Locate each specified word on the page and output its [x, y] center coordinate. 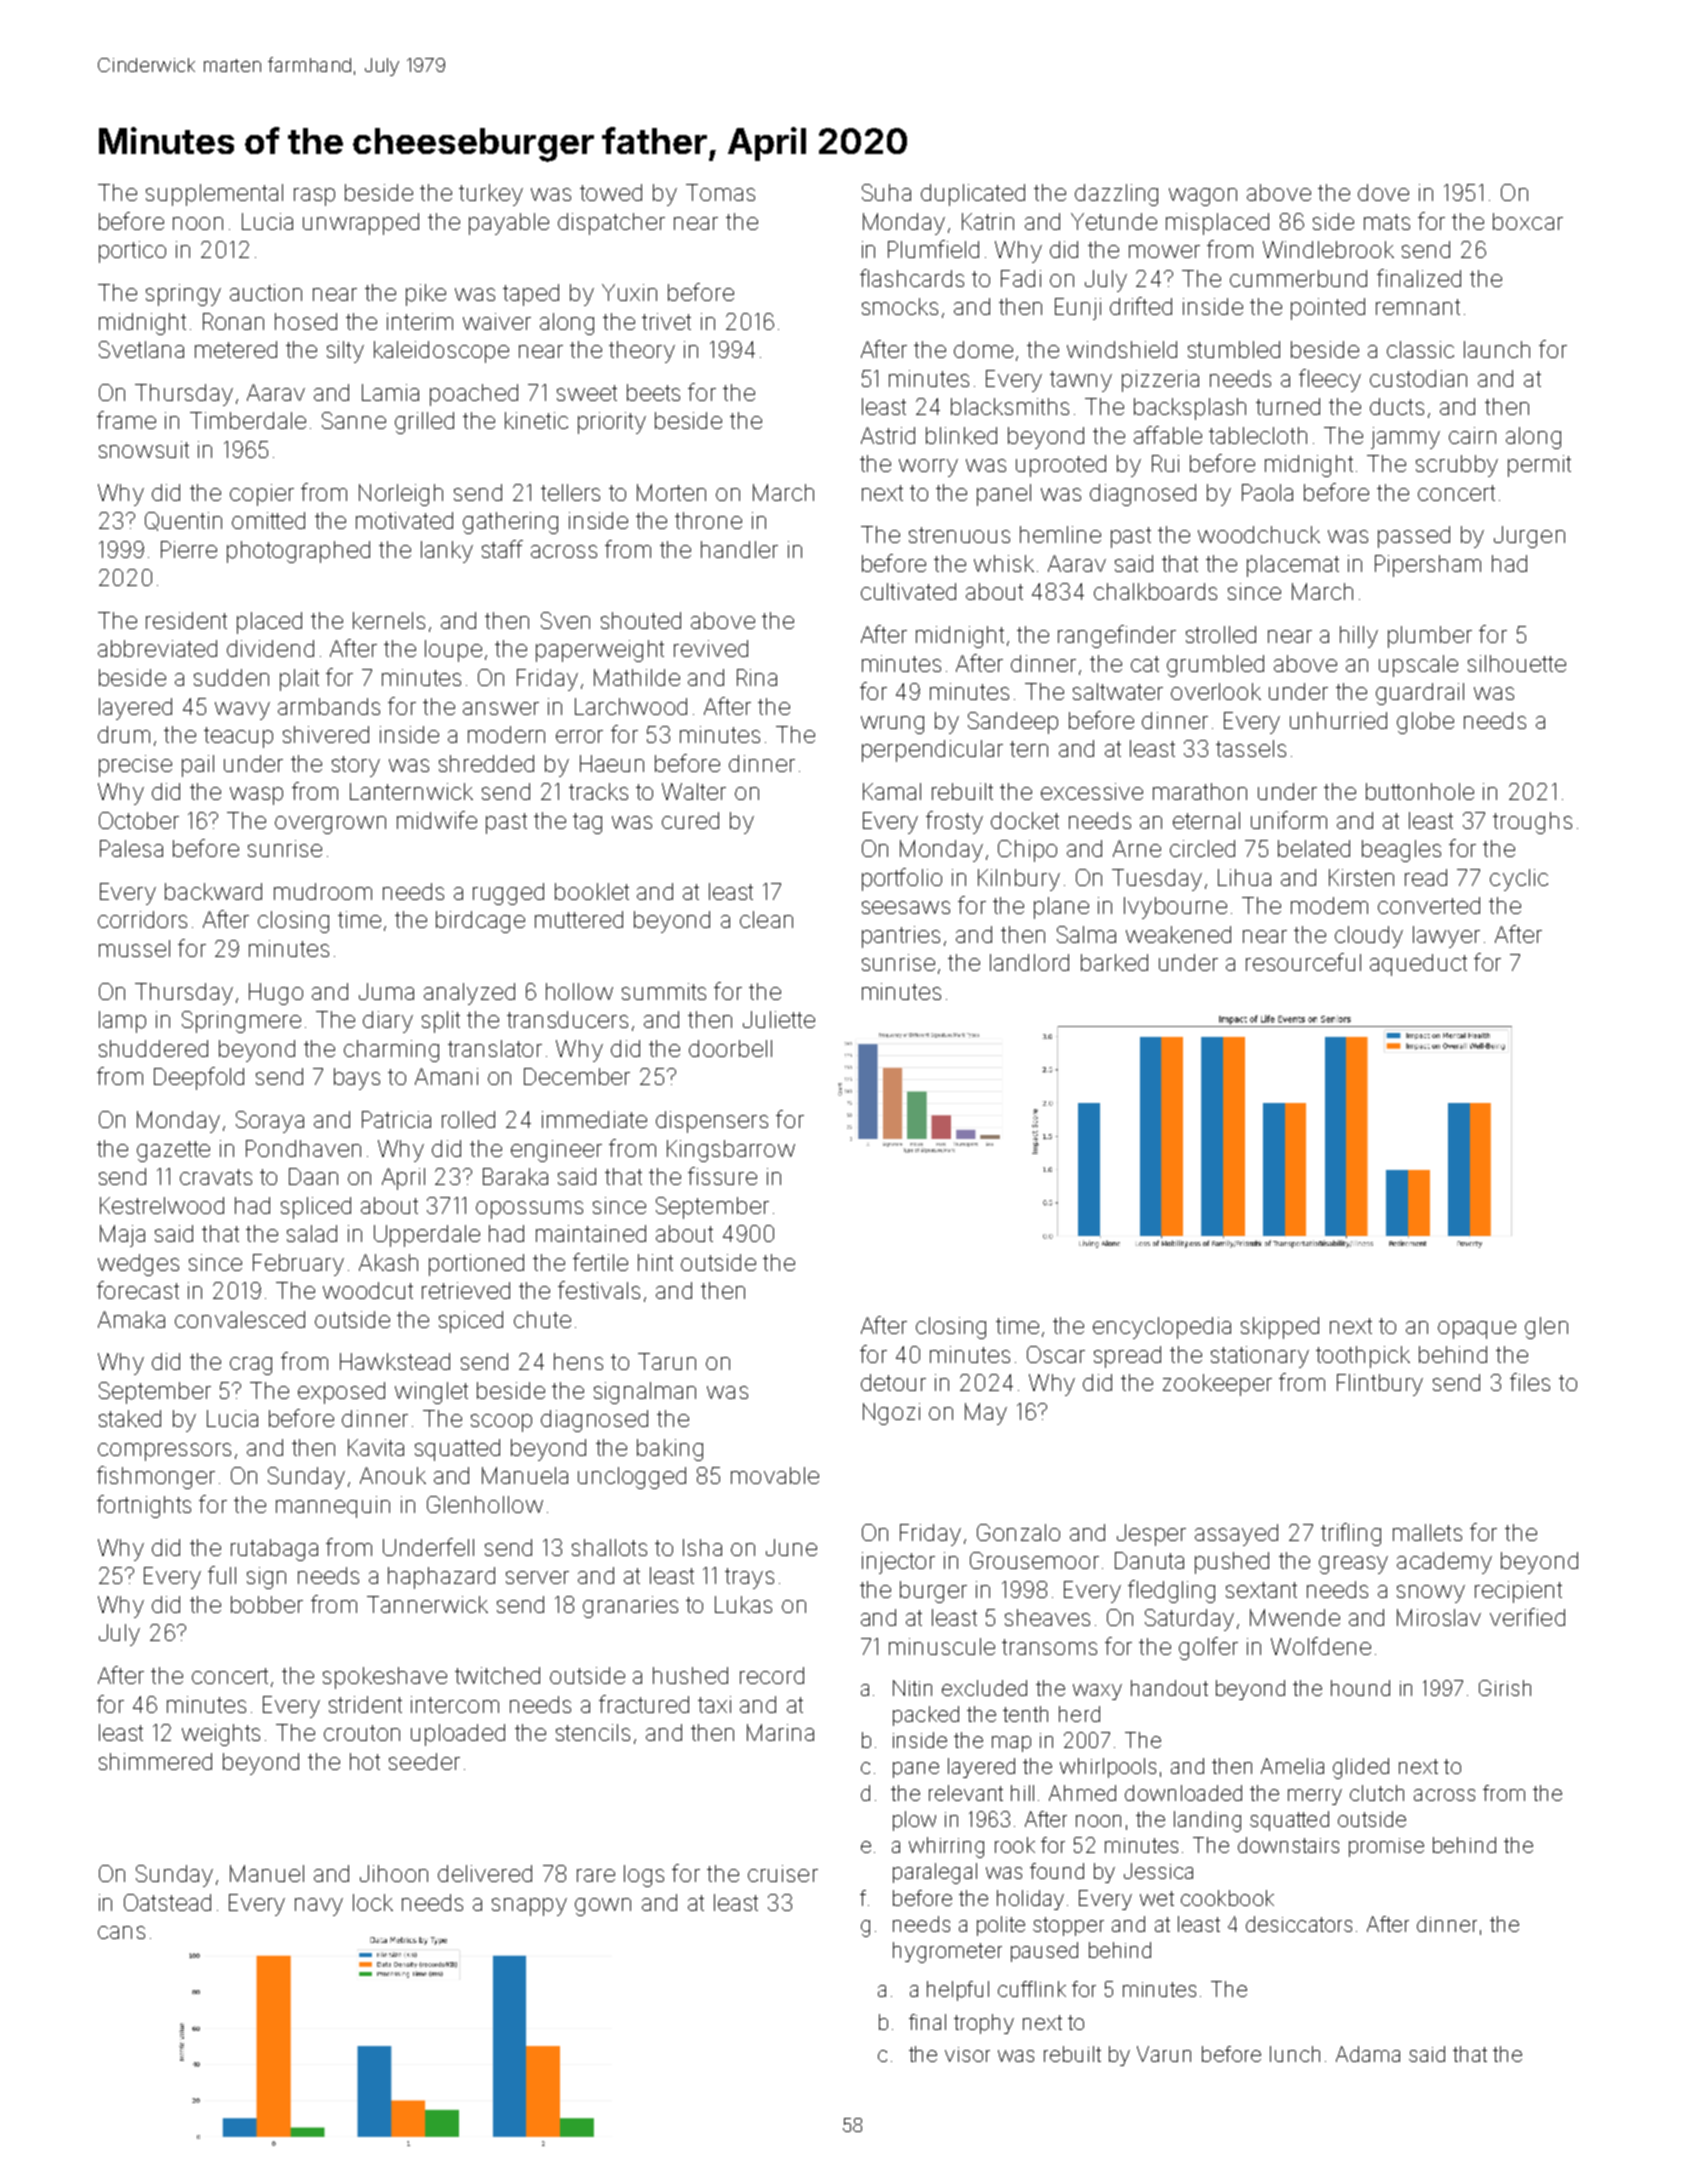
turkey [491, 195]
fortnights [144, 1506]
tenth [1025, 1714]
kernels [389, 620]
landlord [1029, 962]
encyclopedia [1162, 1328]
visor [967, 2054]
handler [739, 549]
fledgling [1171, 1591]
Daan [313, 1176]
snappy [529, 1907]
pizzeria [1160, 381]
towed [611, 192]
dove [1383, 192]
